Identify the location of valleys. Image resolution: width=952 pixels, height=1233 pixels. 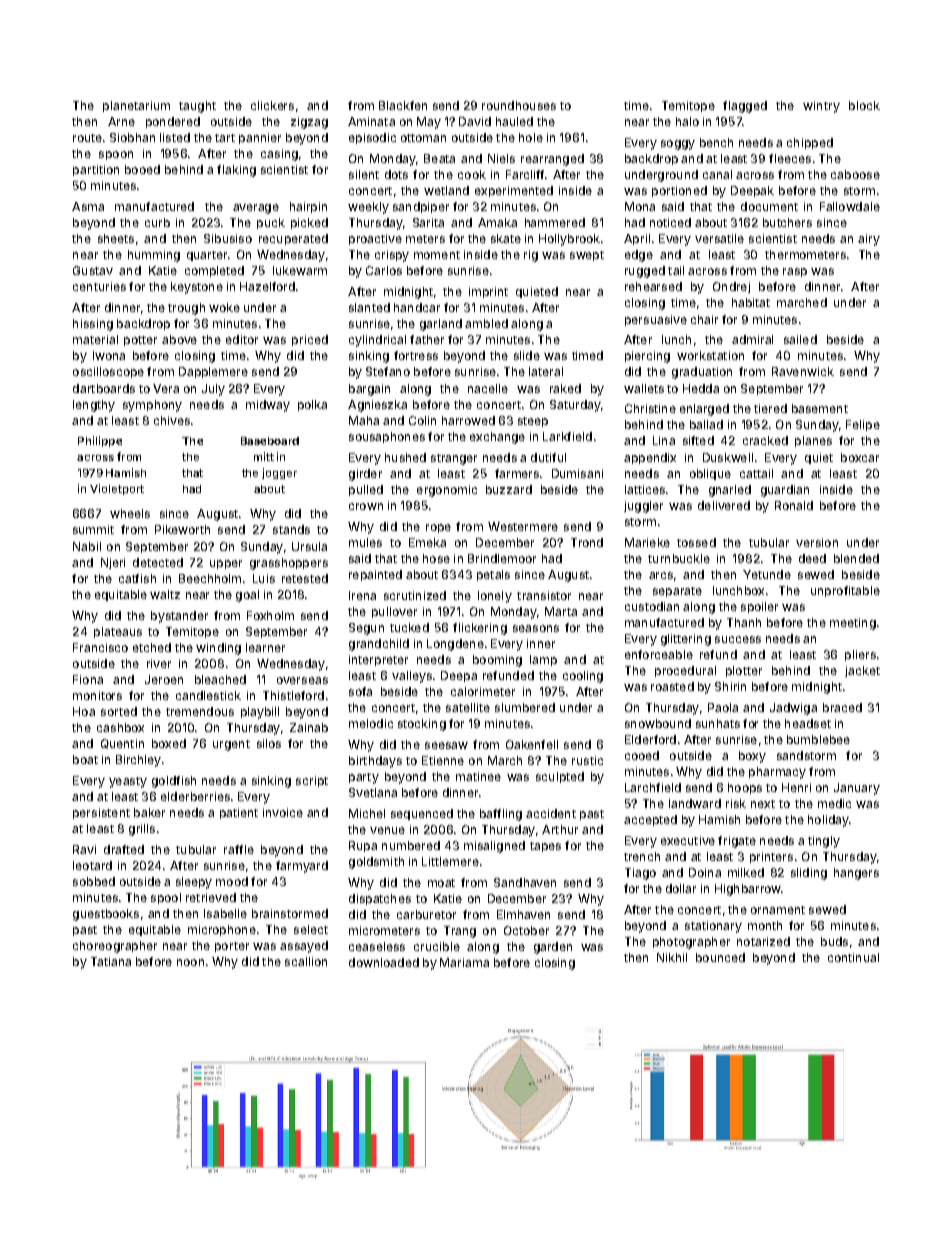
(412, 677).
